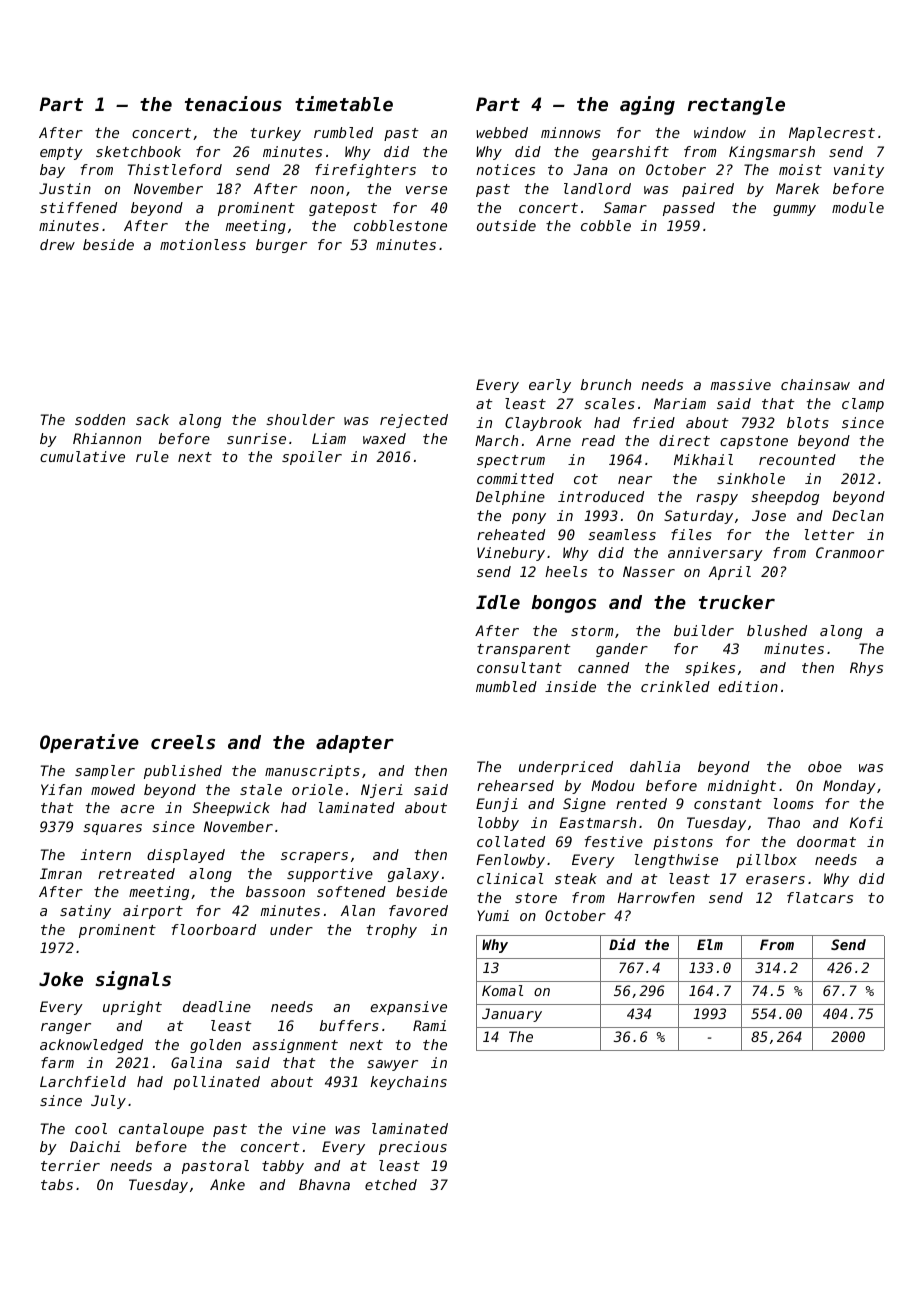  Describe the element at coordinates (227, 1184) in the screenshot. I see `Anke` at that location.
